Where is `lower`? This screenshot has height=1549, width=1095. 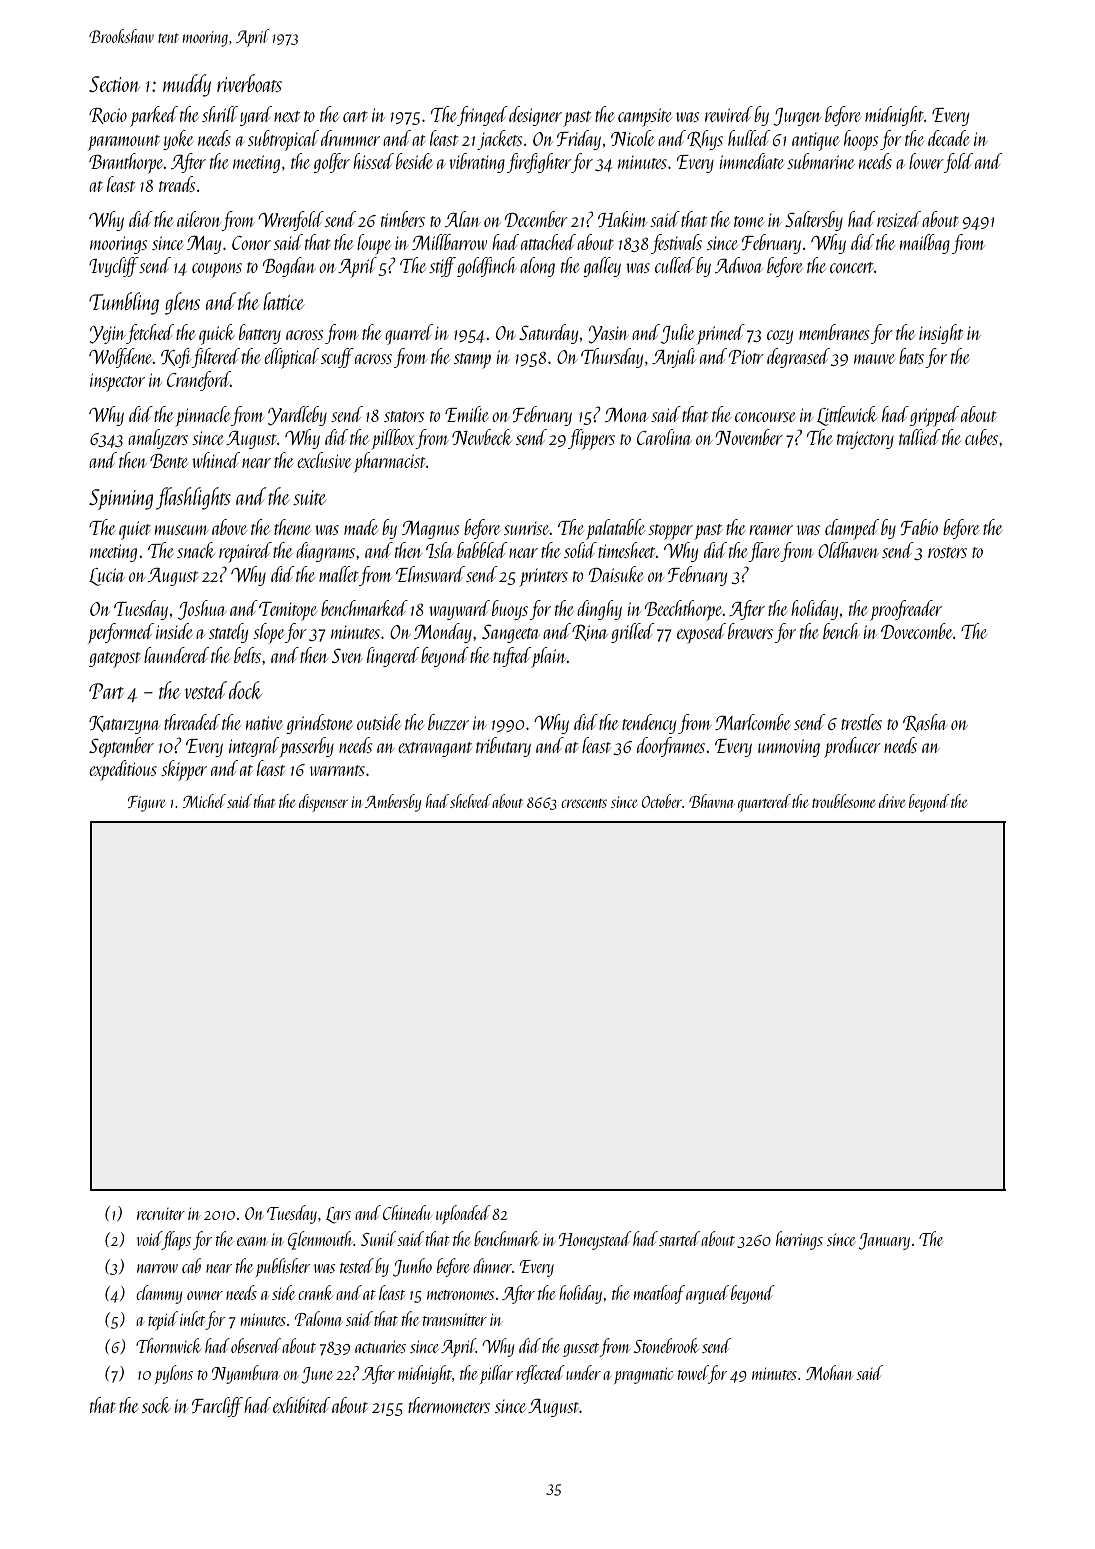
lower is located at coordinates (926, 161).
